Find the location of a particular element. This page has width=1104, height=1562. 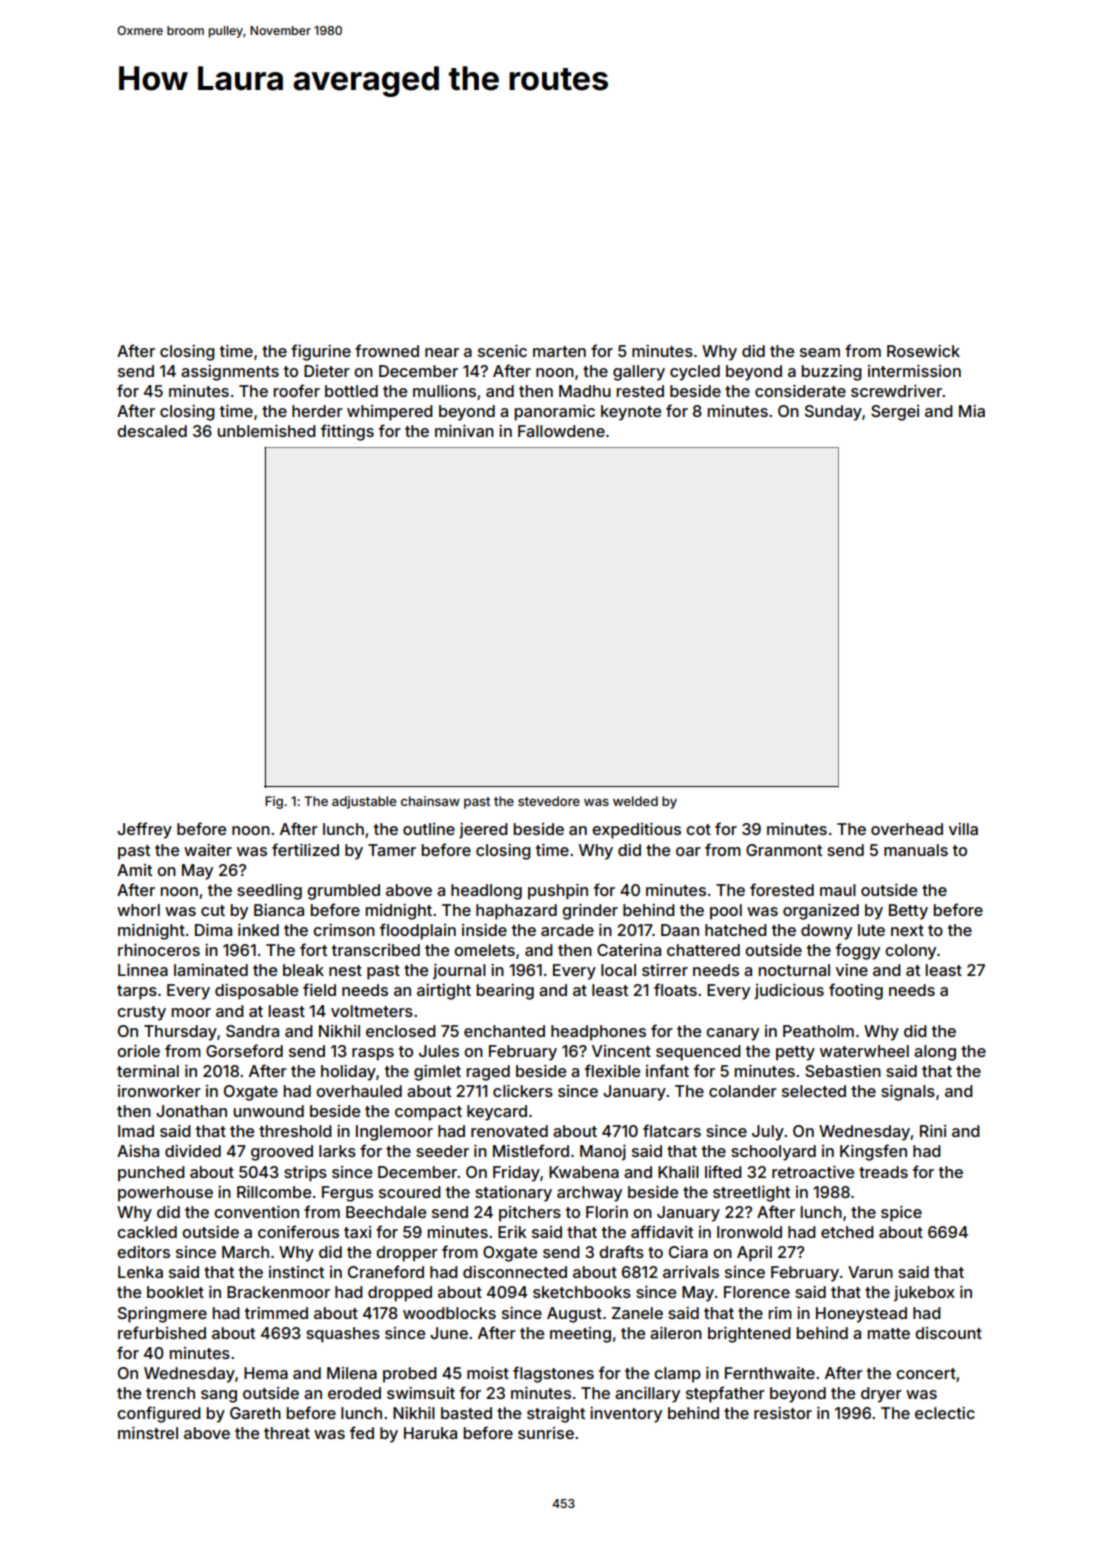

threat is located at coordinates (287, 1433).
